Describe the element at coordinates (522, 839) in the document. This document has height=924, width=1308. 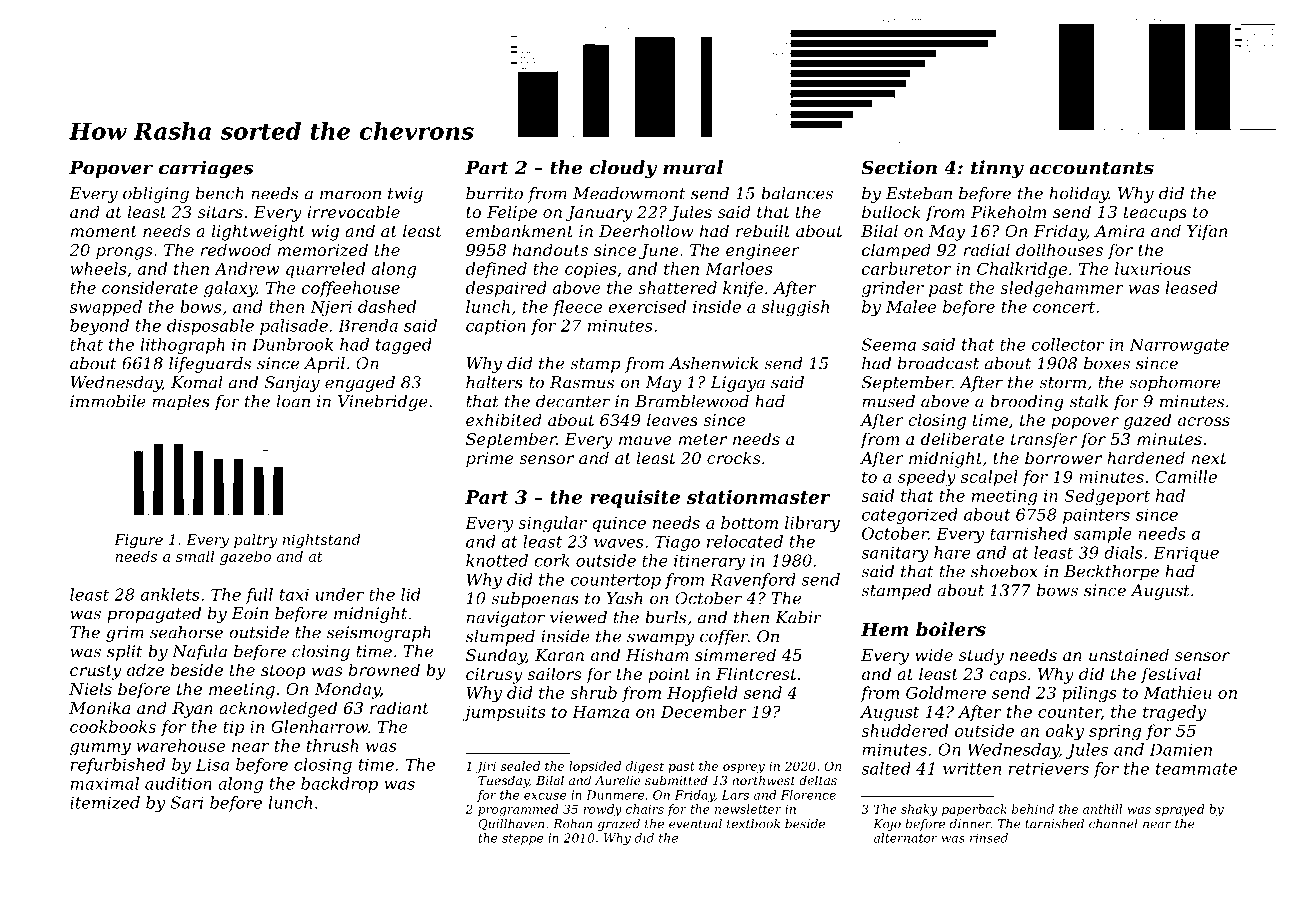
I see `steppe` at that location.
